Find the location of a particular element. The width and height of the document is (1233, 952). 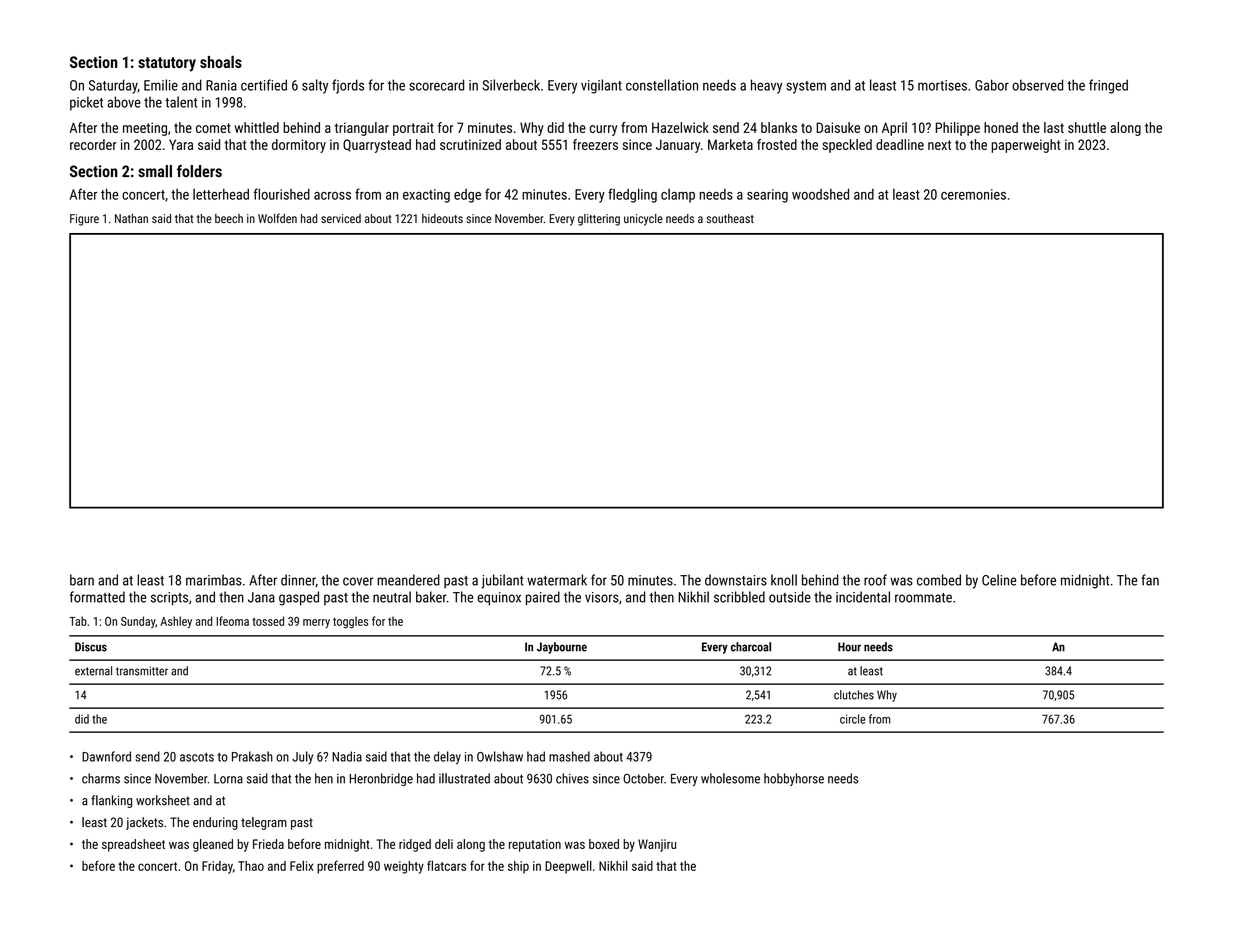

Friday is located at coordinates (217, 867).
